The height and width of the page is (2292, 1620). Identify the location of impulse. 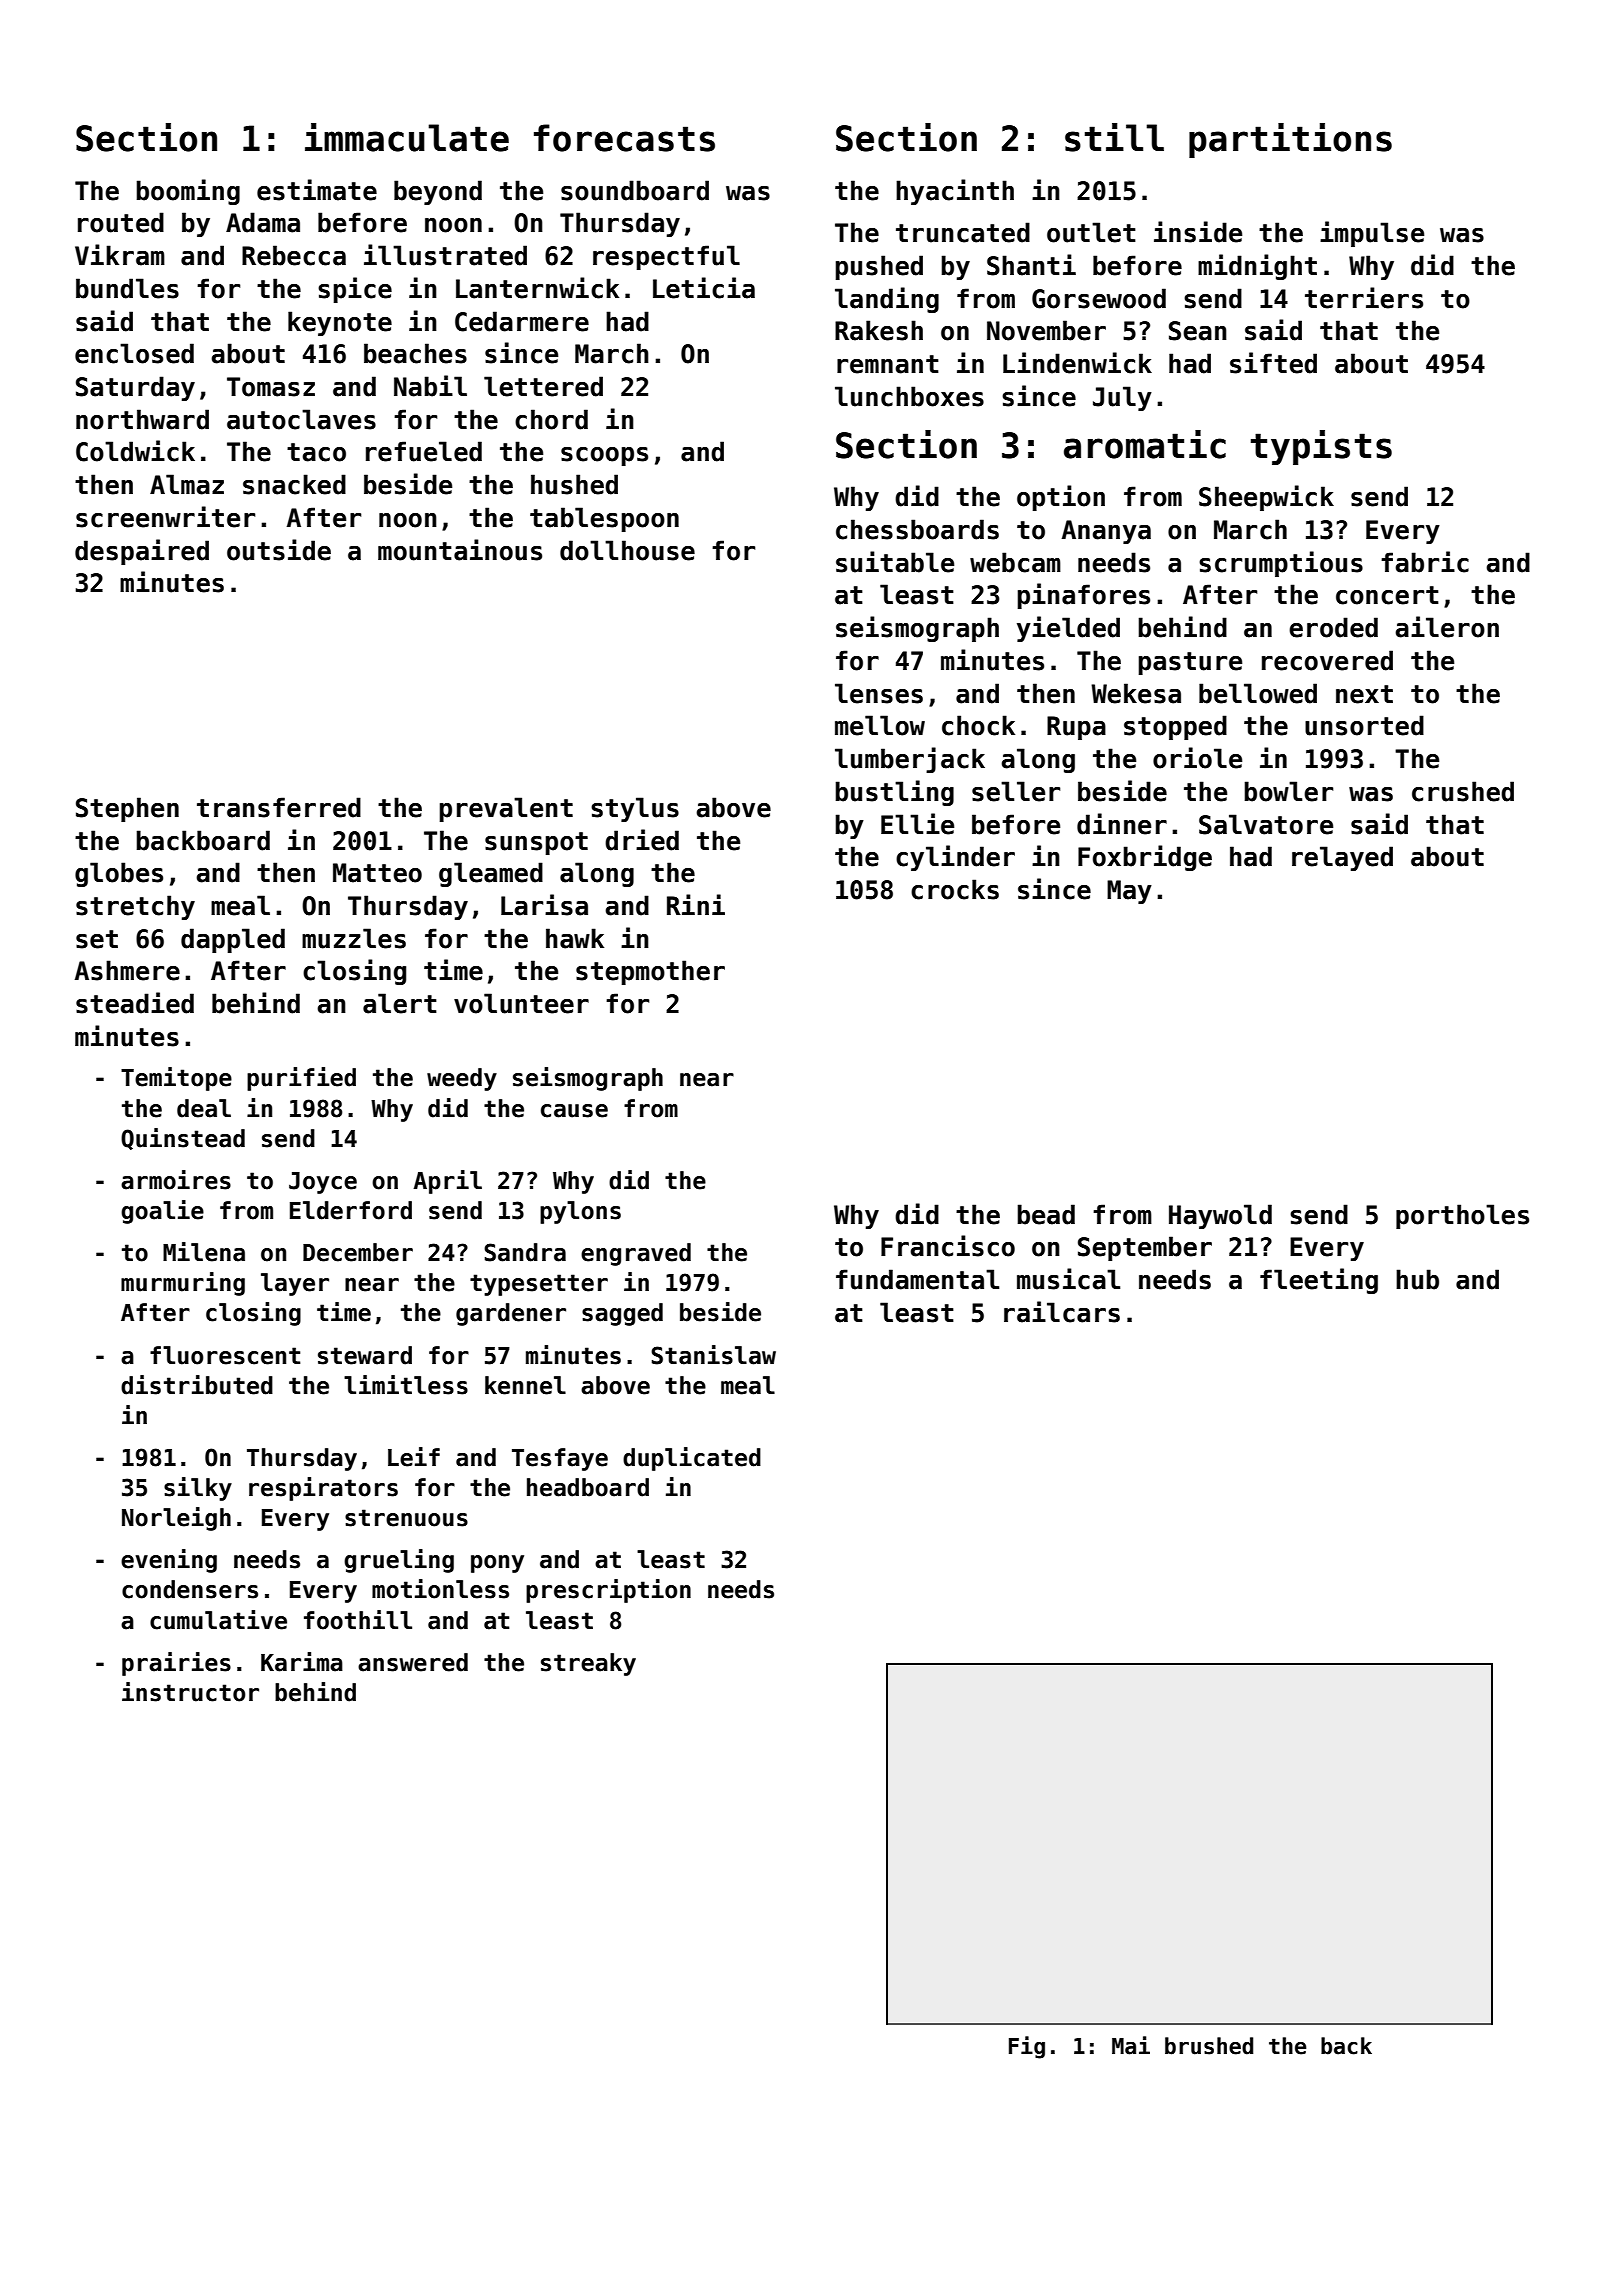
(1372, 234).
